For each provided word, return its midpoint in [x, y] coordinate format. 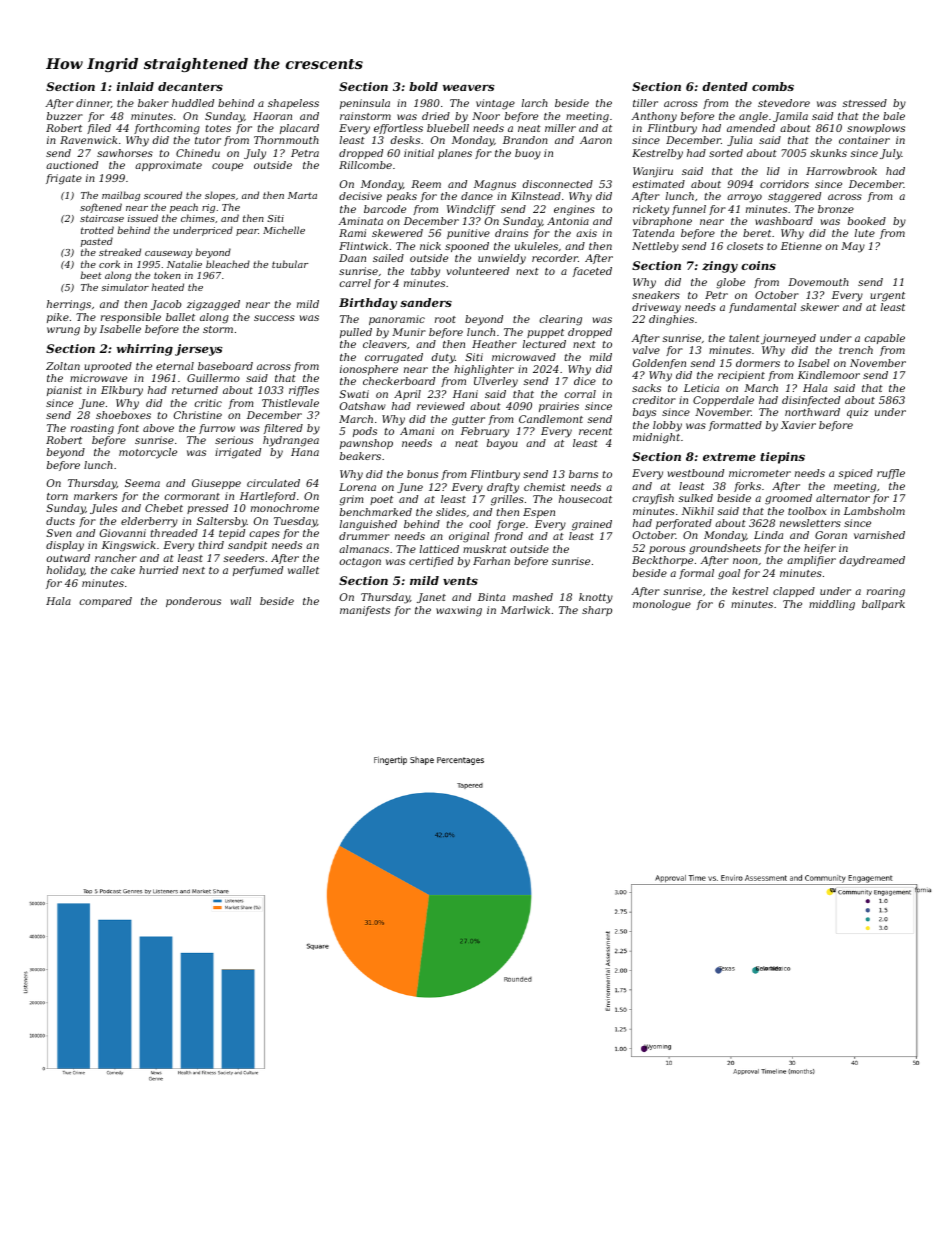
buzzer [65, 116]
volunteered [477, 271]
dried [436, 116]
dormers [758, 363]
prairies [559, 407]
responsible [131, 318]
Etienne [801, 246]
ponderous [193, 602]
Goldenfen [659, 364]
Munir [409, 332]
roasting [92, 429]
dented [725, 86]
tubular [290, 264]
